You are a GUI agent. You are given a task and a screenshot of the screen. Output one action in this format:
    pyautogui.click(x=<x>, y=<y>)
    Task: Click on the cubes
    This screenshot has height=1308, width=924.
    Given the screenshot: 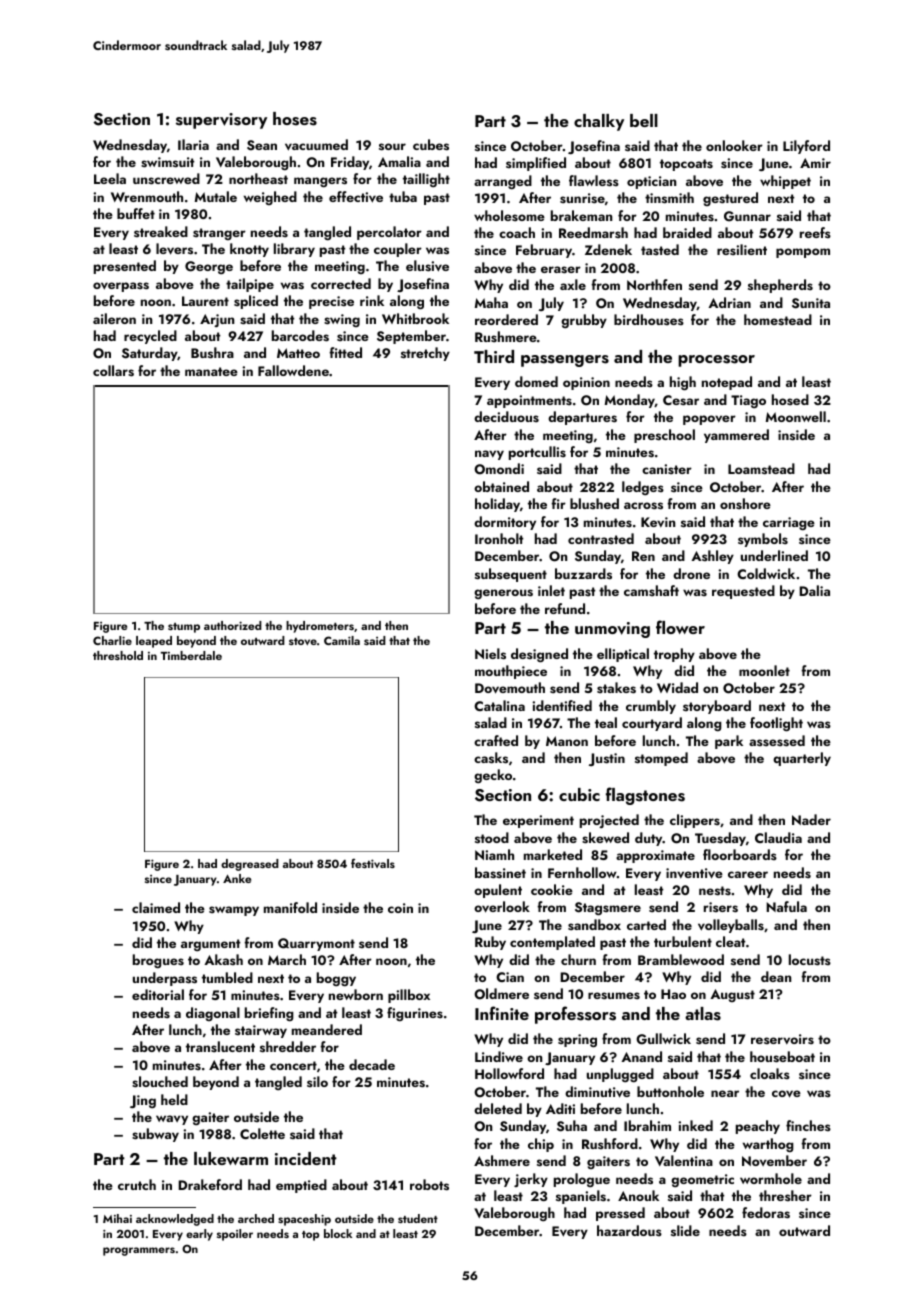 What is the action you would take?
    pyautogui.click(x=431, y=144)
